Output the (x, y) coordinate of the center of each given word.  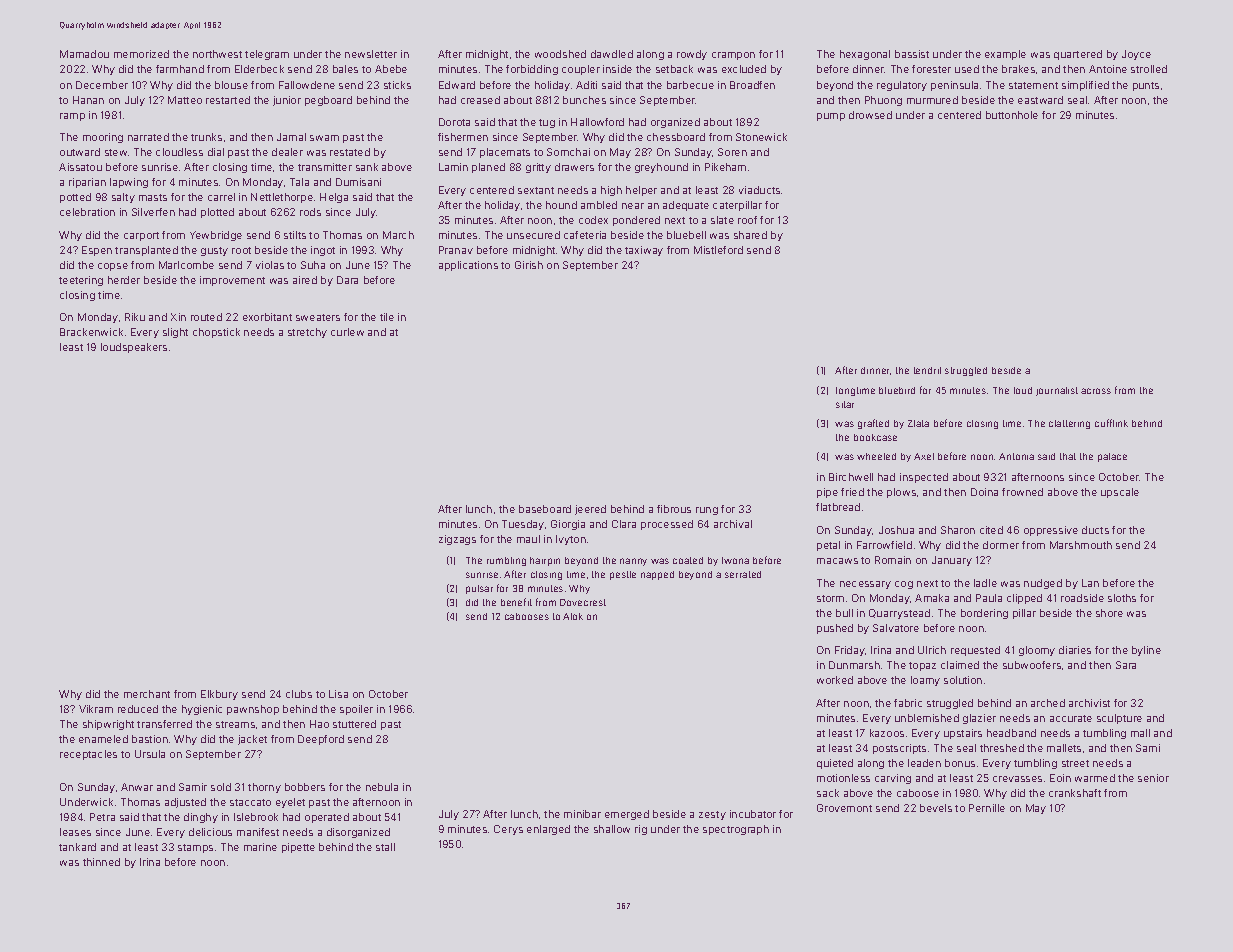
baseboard (545, 509)
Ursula (150, 754)
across (1096, 391)
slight (175, 333)
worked (835, 680)
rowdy (692, 55)
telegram (267, 55)
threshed (1002, 748)
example (1005, 55)
